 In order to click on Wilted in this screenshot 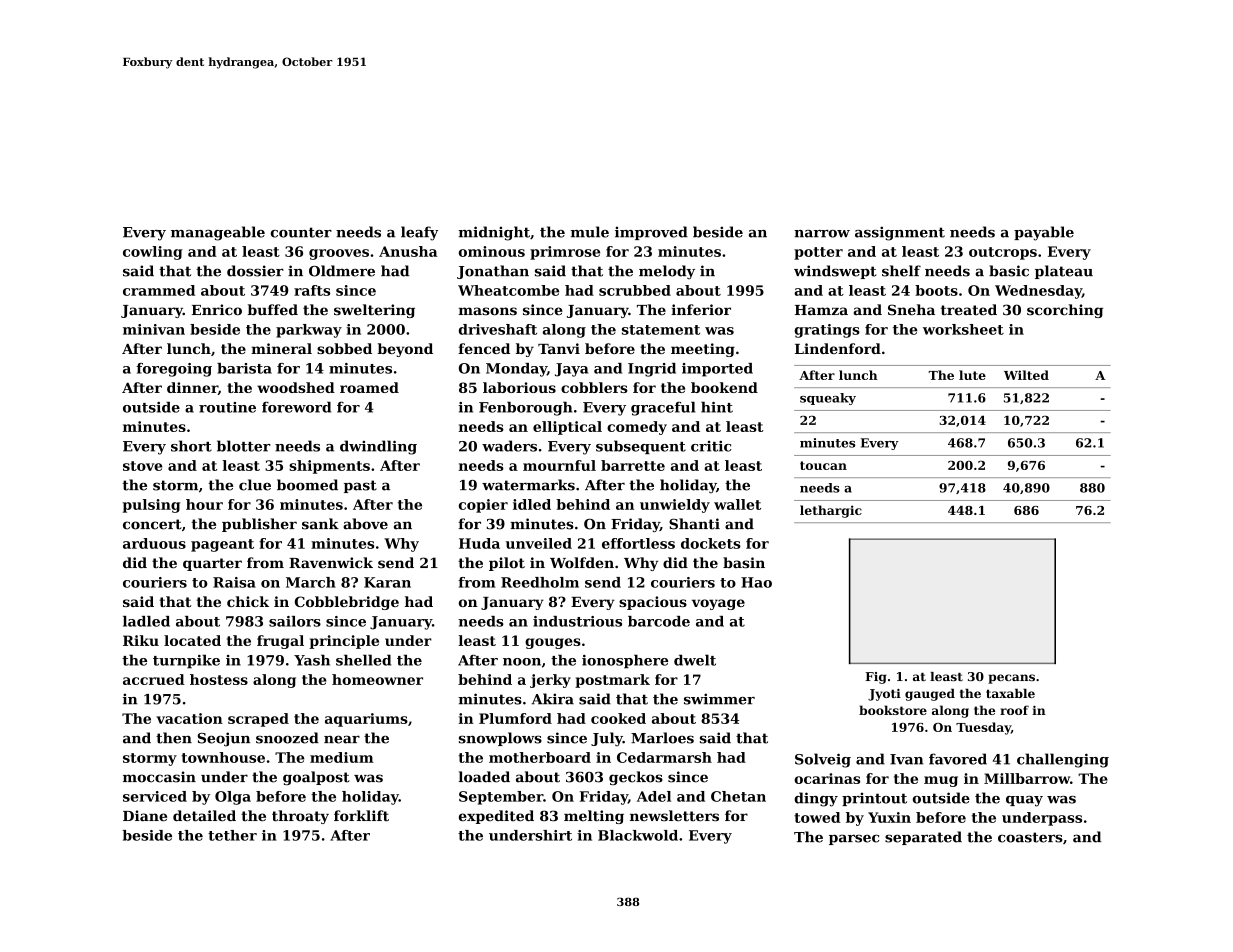, I will do `click(1026, 375)`.
